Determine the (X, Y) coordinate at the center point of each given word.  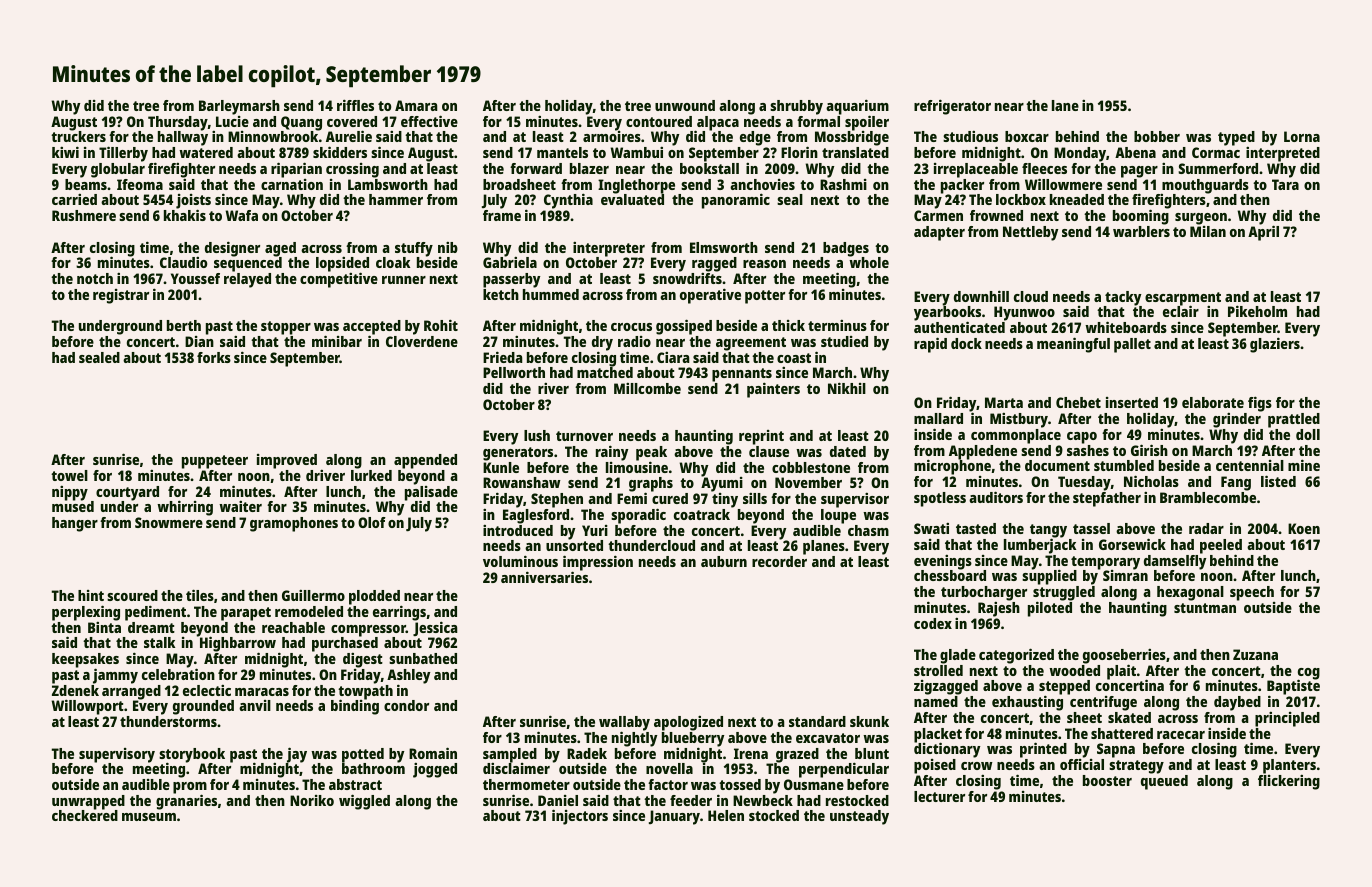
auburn (724, 561)
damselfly (1175, 562)
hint (91, 595)
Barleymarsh (239, 107)
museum (149, 817)
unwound (685, 105)
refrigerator (952, 107)
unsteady (859, 817)
